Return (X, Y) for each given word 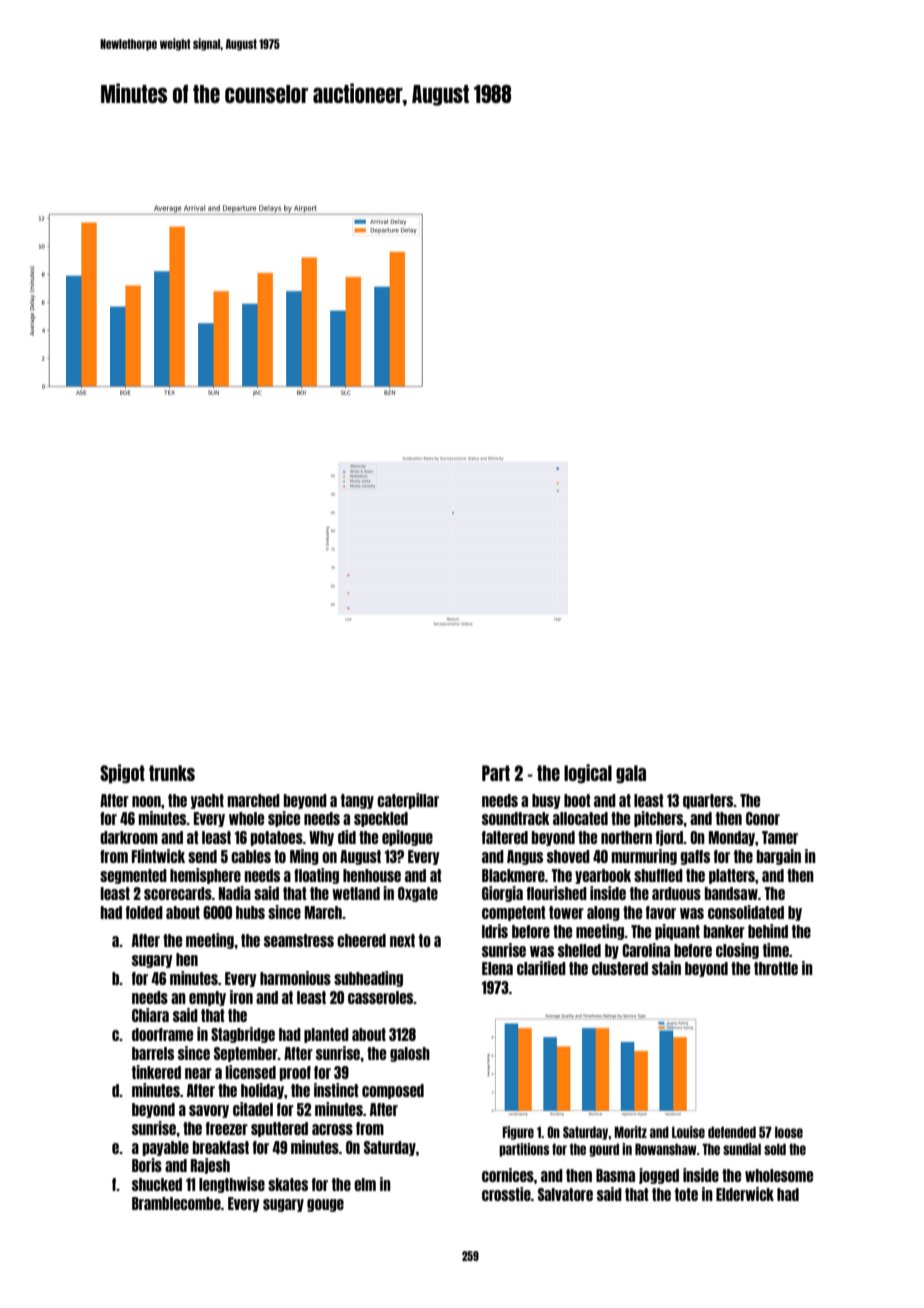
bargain (779, 857)
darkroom (129, 837)
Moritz (630, 1132)
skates (288, 1184)
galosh (410, 1054)
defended (732, 1132)
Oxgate (418, 894)
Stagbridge (243, 1035)
